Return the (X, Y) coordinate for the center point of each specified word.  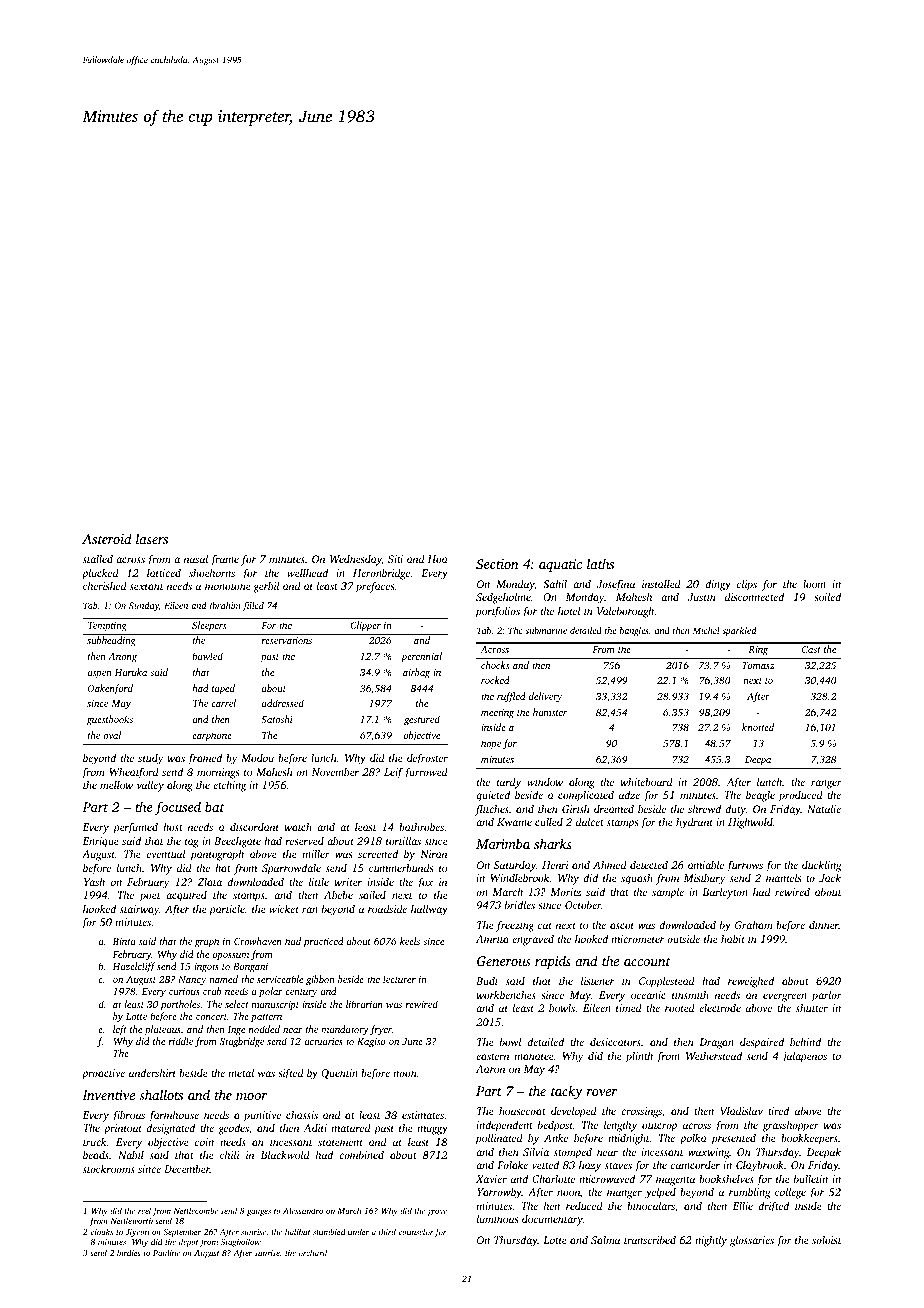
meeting (497, 714)
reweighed (751, 982)
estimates (423, 1115)
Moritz (565, 892)
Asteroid (107, 538)
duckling (821, 866)
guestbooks (110, 720)
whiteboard (647, 781)
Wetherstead (714, 1056)
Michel (706, 630)
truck (95, 1142)
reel (144, 1210)
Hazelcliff (134, 967)
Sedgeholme (503, 598)
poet (149, 897)
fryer (381, 1030)
